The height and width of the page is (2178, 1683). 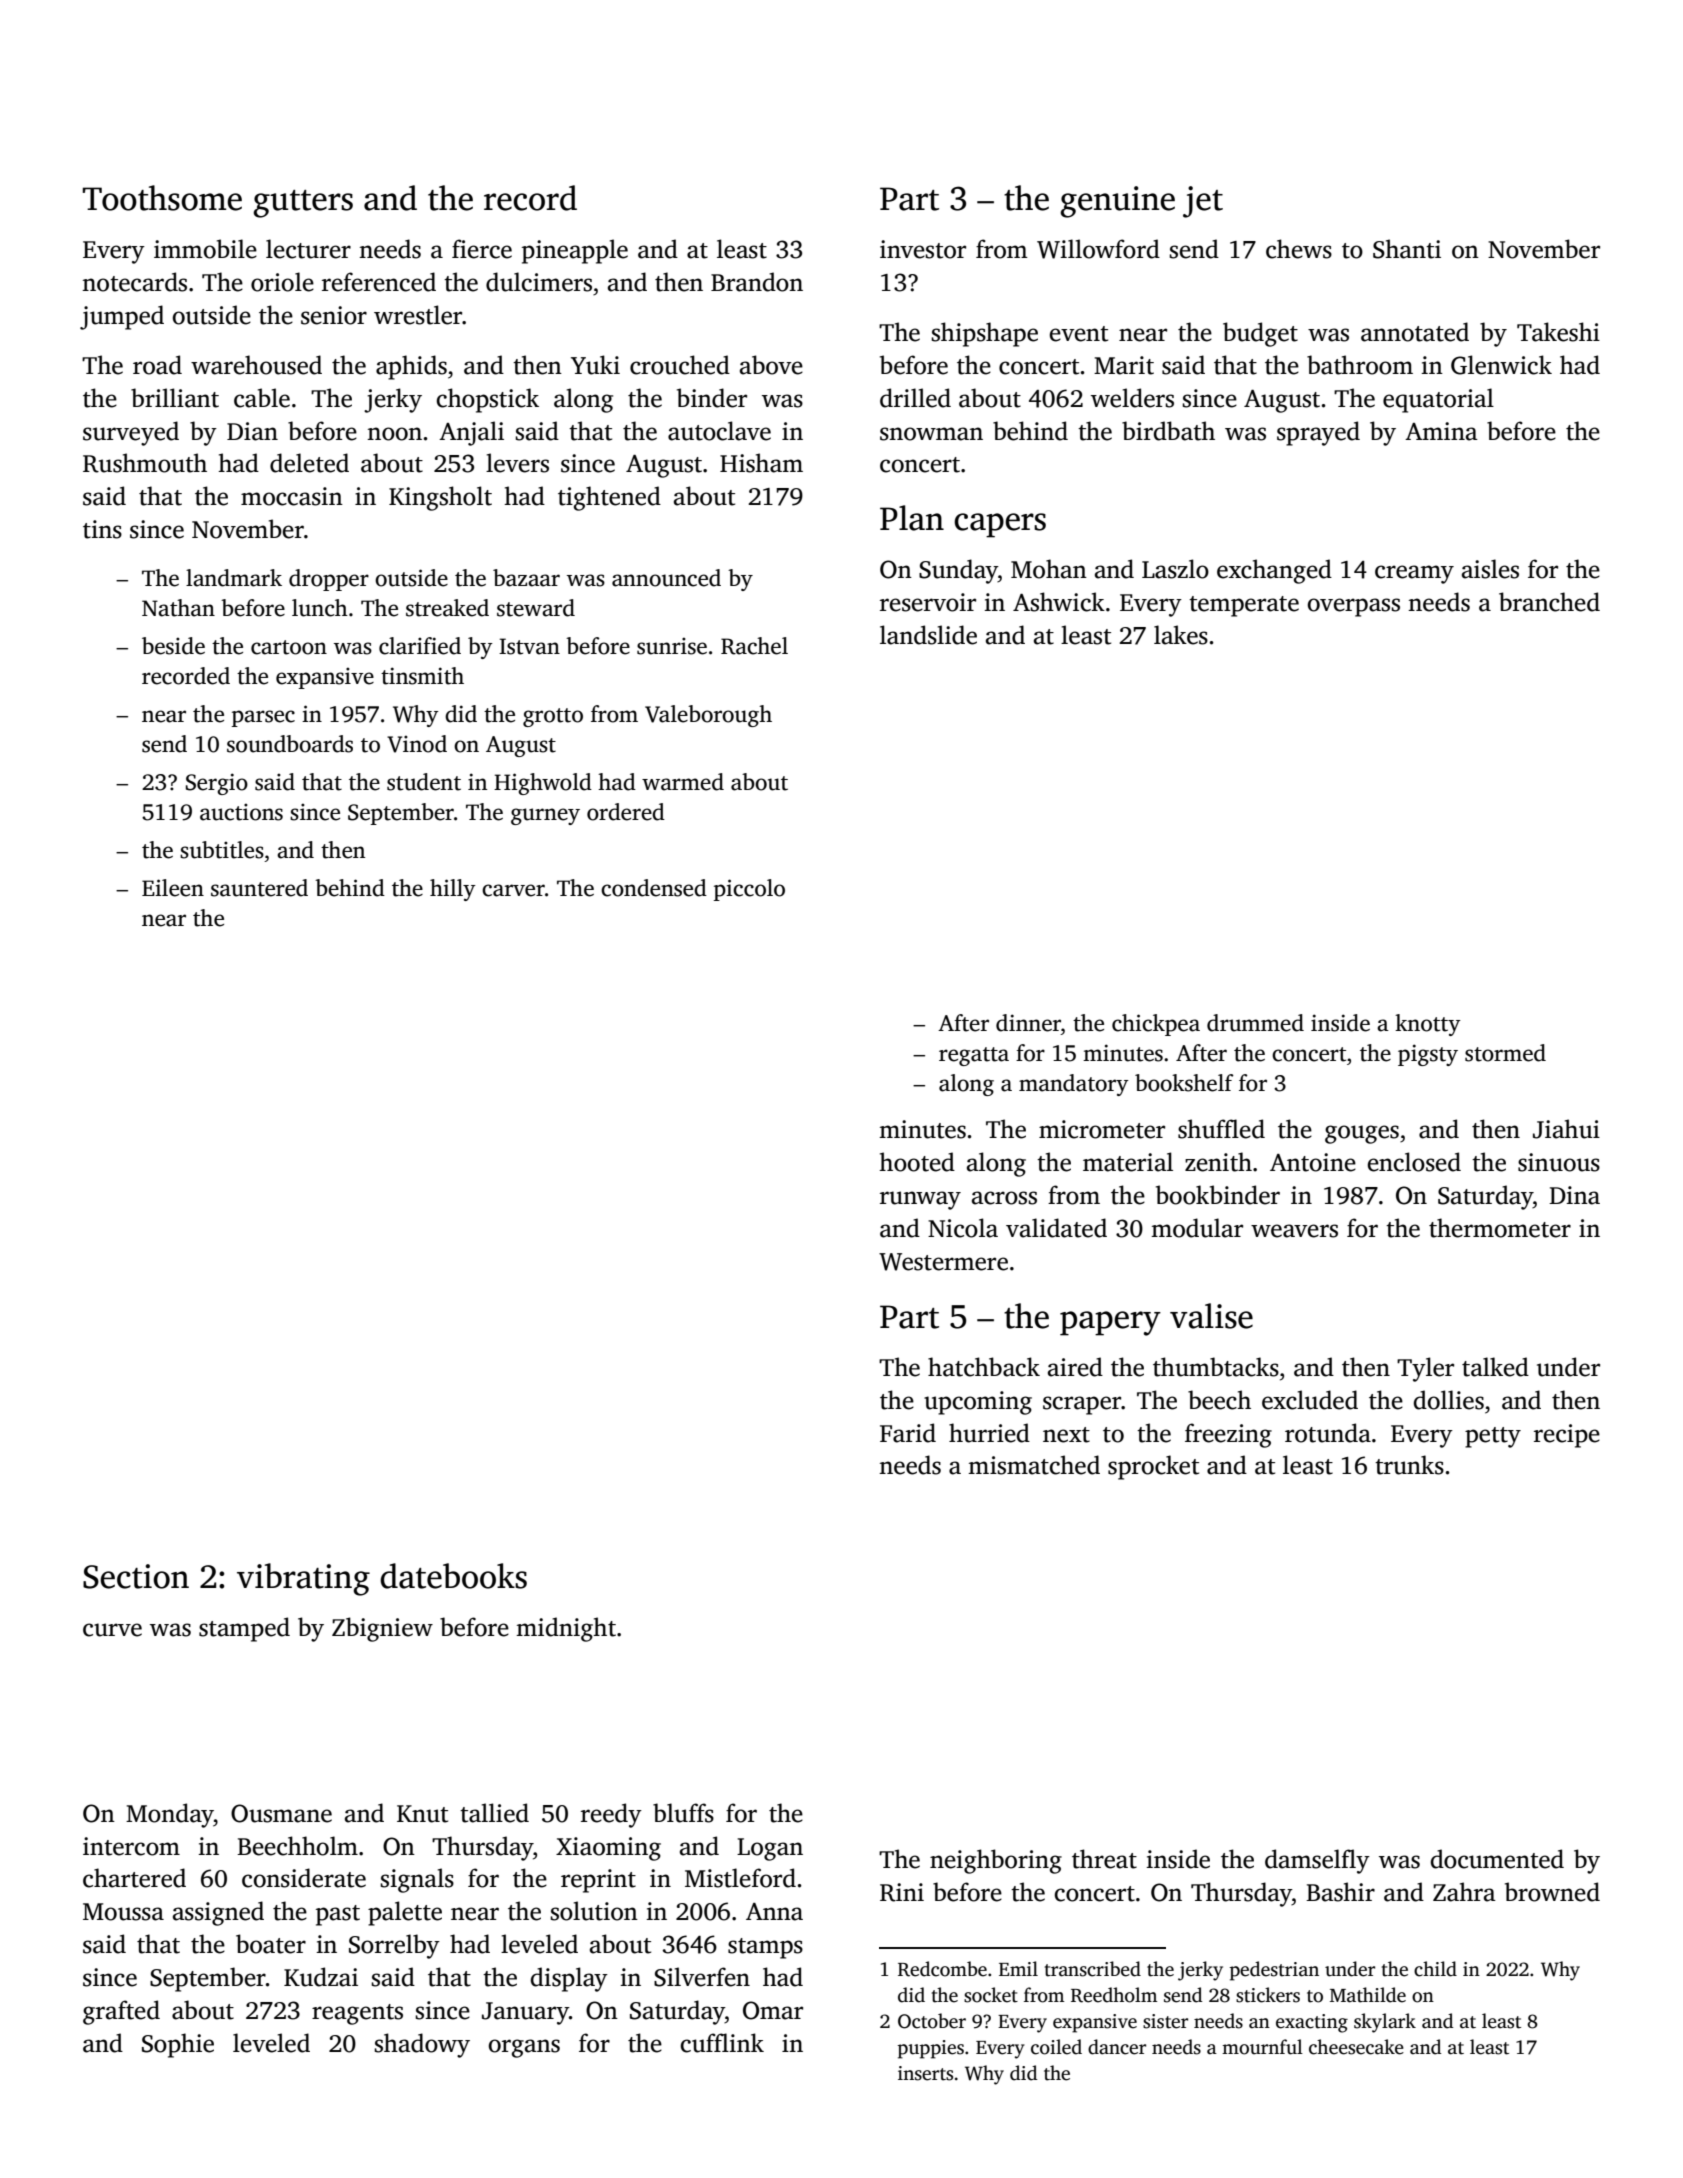 What do you see at coordinates (1117, 202) in the page?
I see `genuine` at bounding box center [1117, 202].
